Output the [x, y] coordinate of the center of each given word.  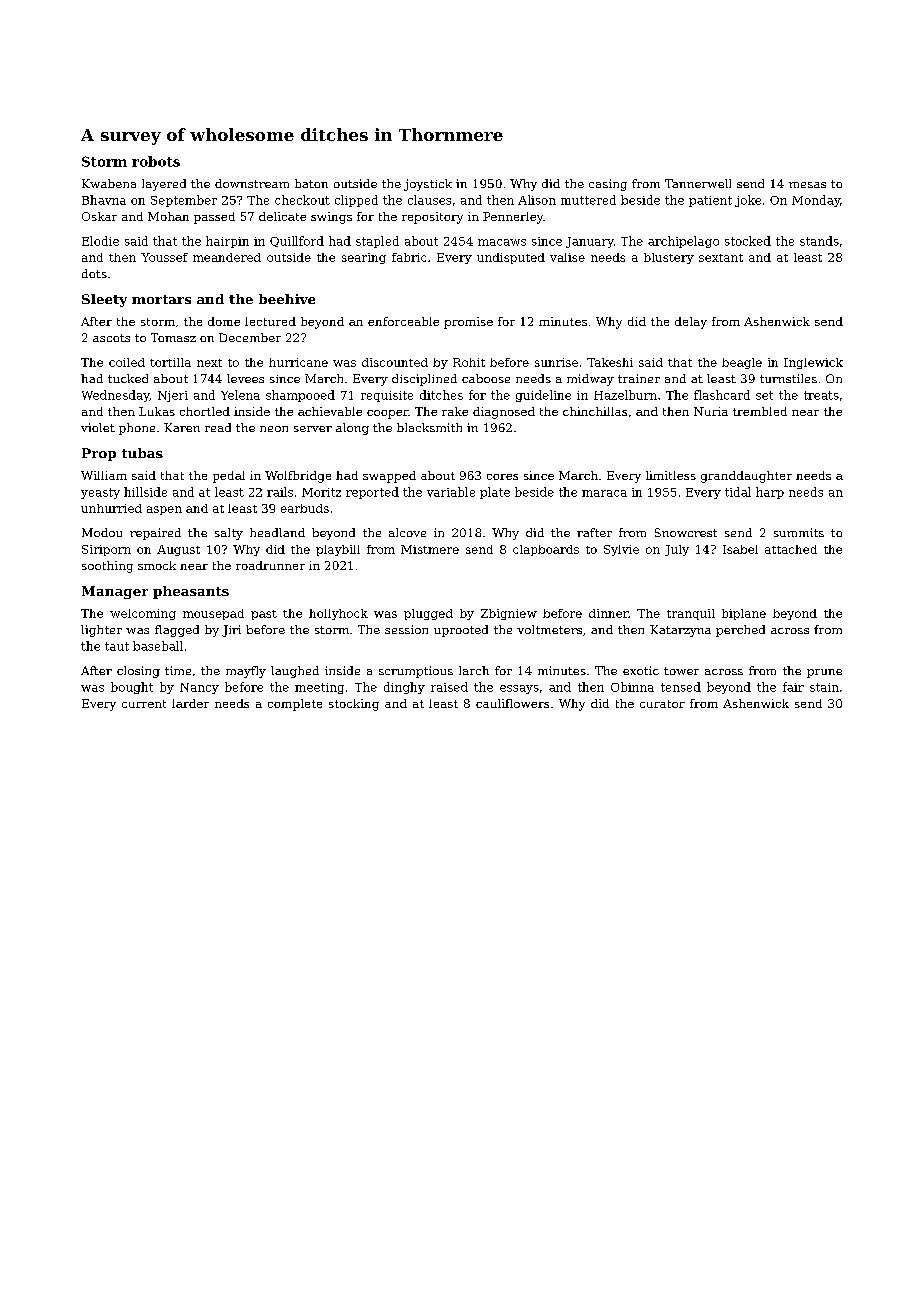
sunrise [556, 362]
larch [474, 670]
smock [157, 565]
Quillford [297, 241]
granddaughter [746, 477]
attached [791, 549]
